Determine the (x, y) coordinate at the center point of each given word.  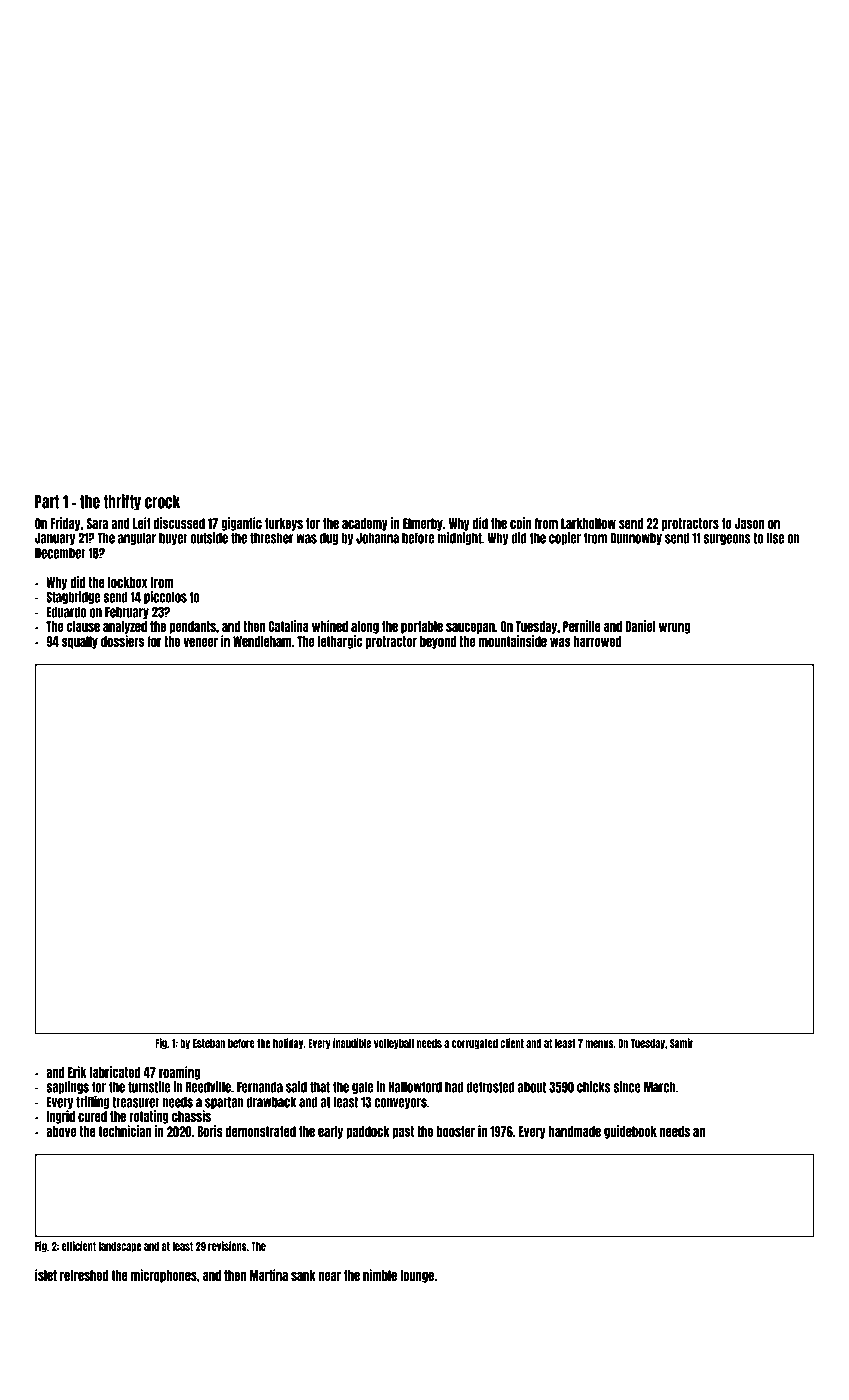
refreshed (84, 1275)
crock (162, 502)
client (512, 1043)
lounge (417, 1276)
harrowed (598, 641)
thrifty (122, 502)
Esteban (209, 1043)
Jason (750, 523)
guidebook (630, 1132)
